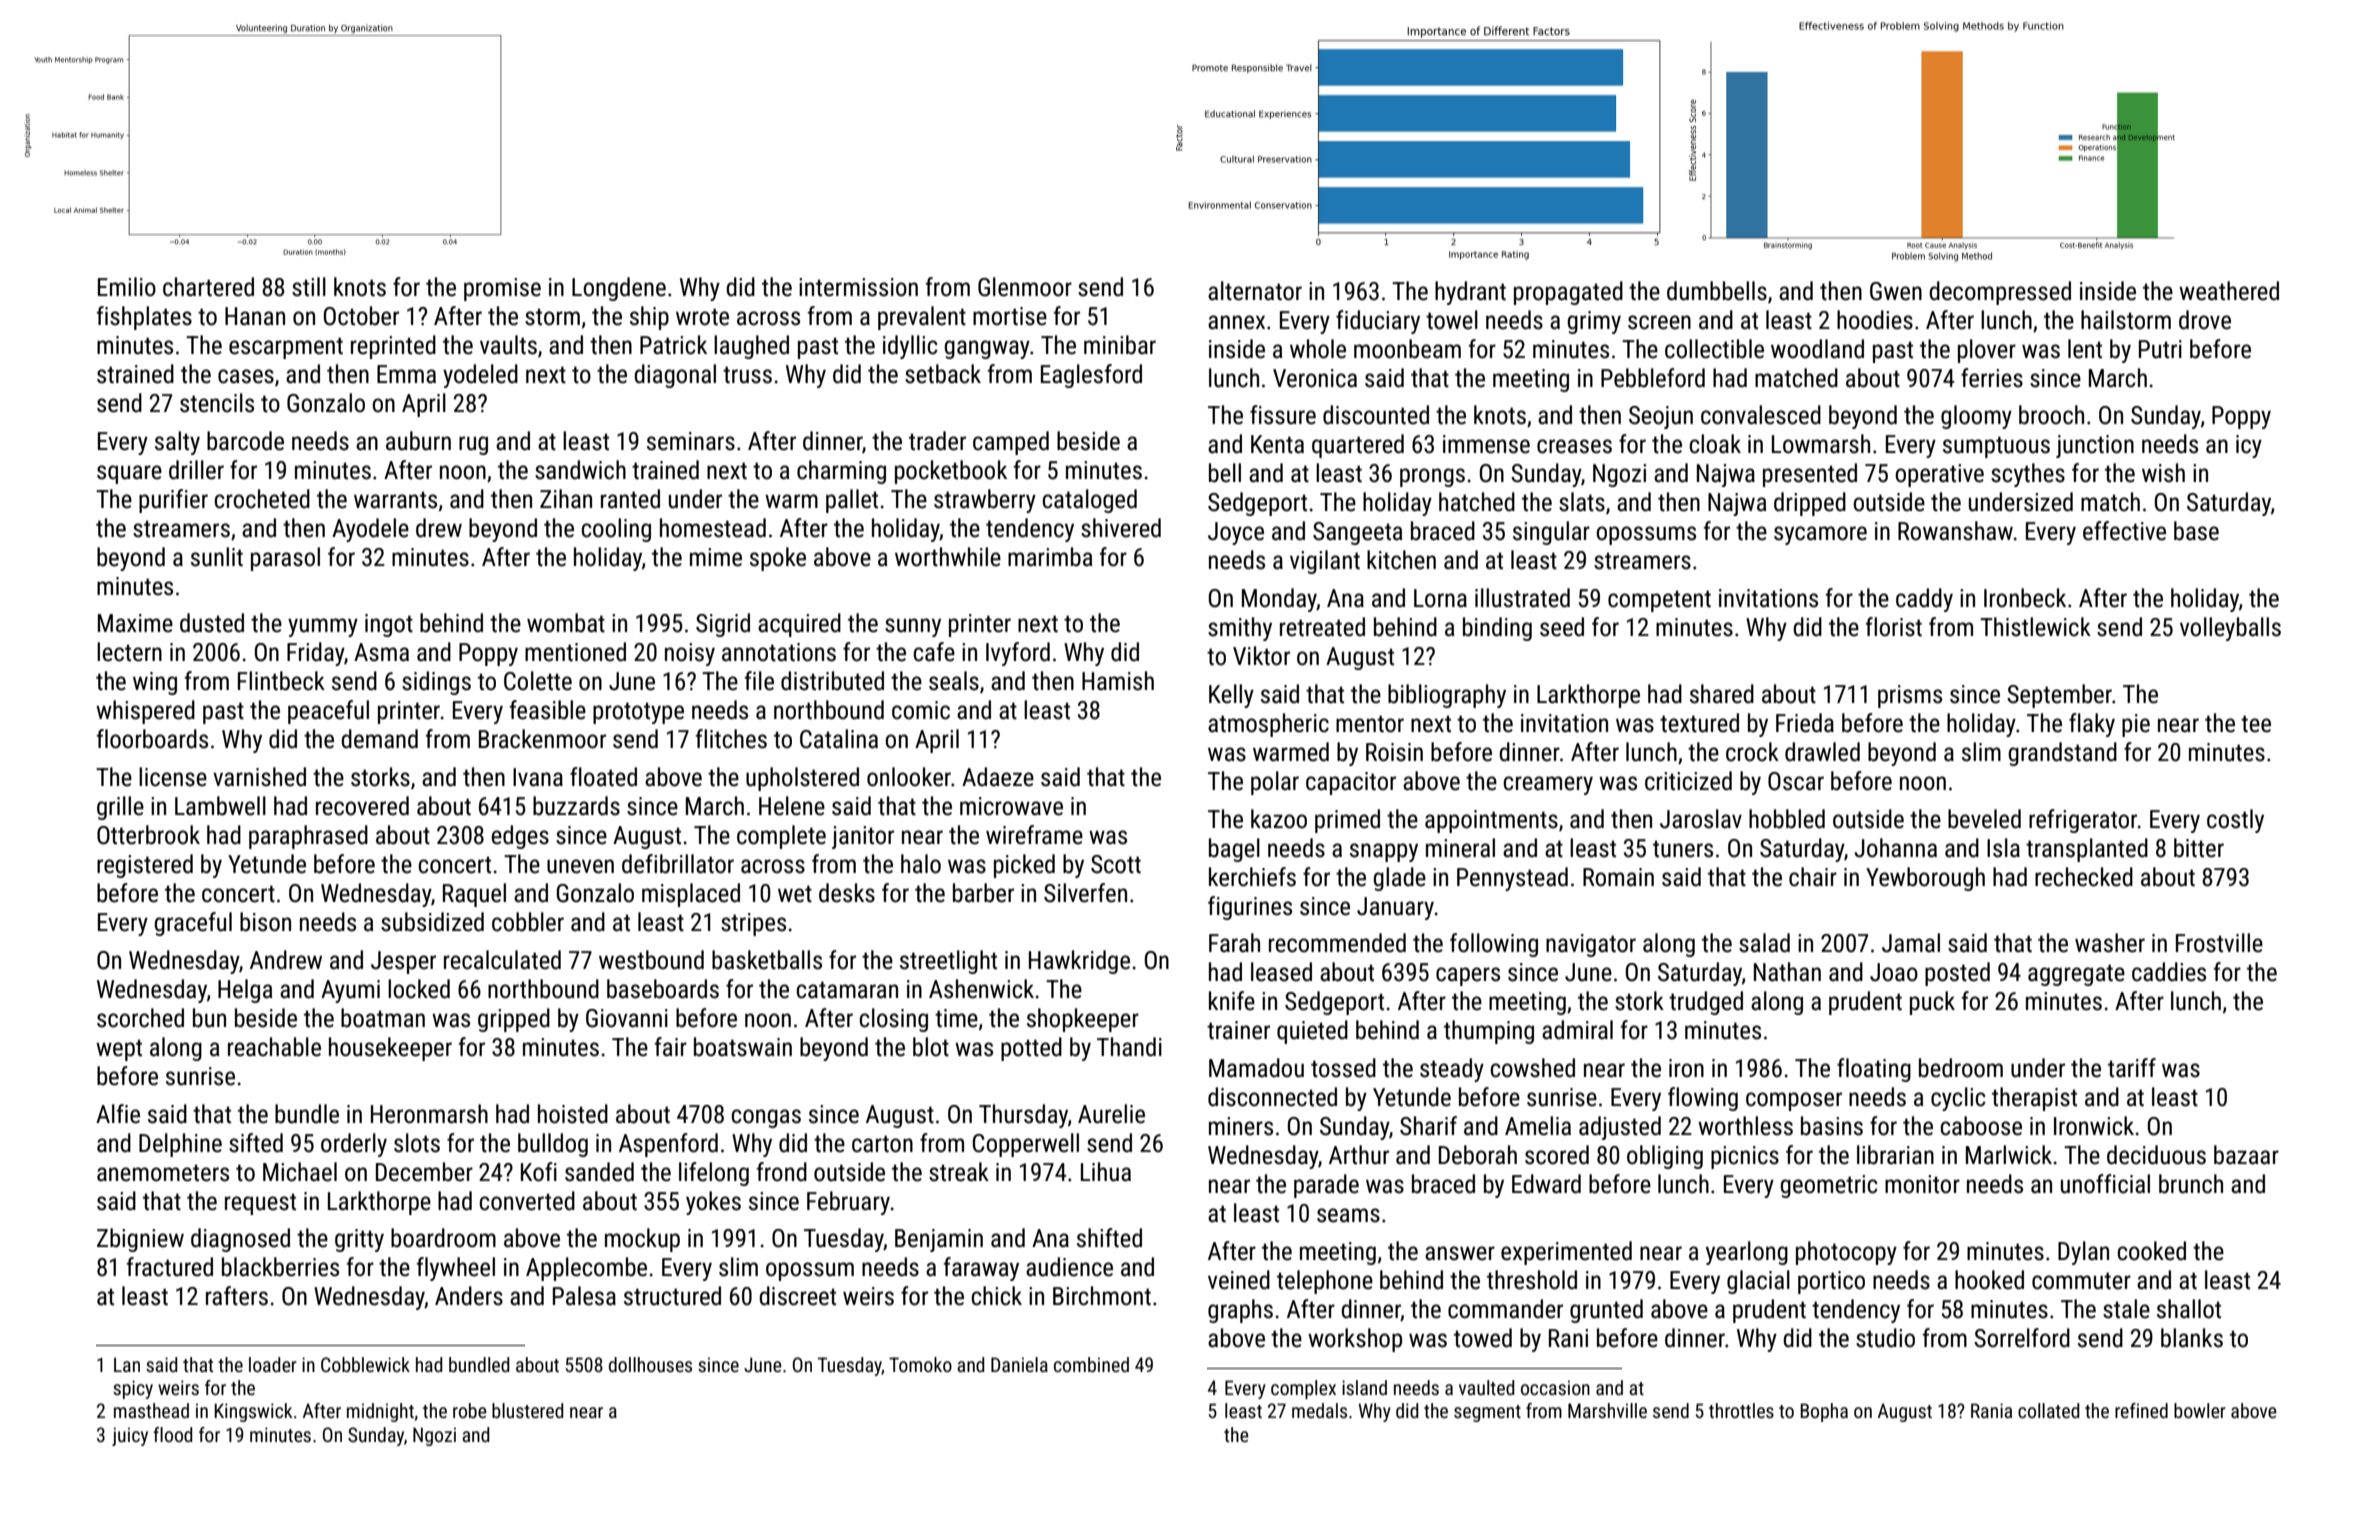 The height and width of the screenshot is (1540, 2380). Describe the element at coordinates (1025, 287) in the screenshot. I see `Glenmoor` at that location.
